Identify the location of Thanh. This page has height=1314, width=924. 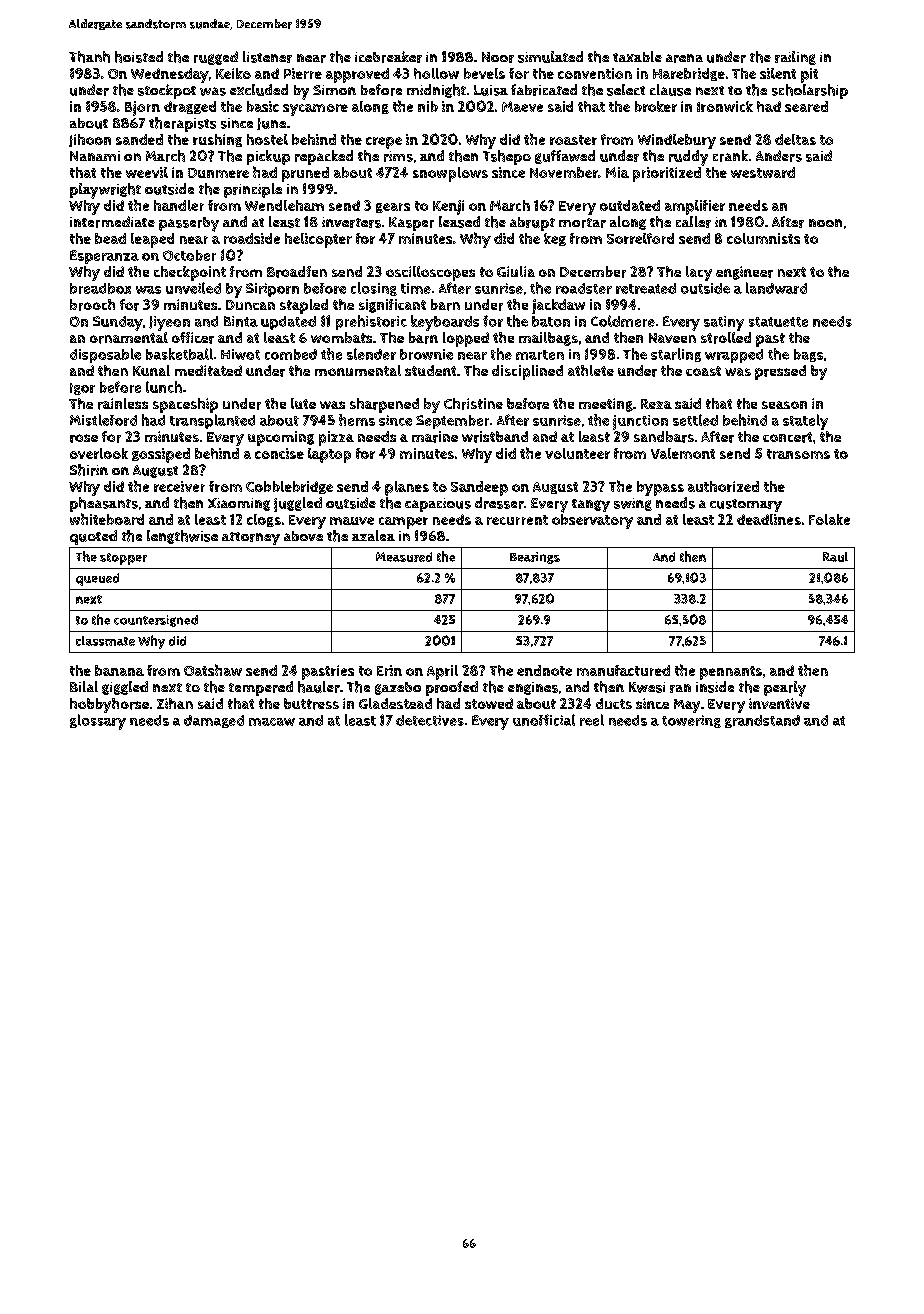
(89, 57).
